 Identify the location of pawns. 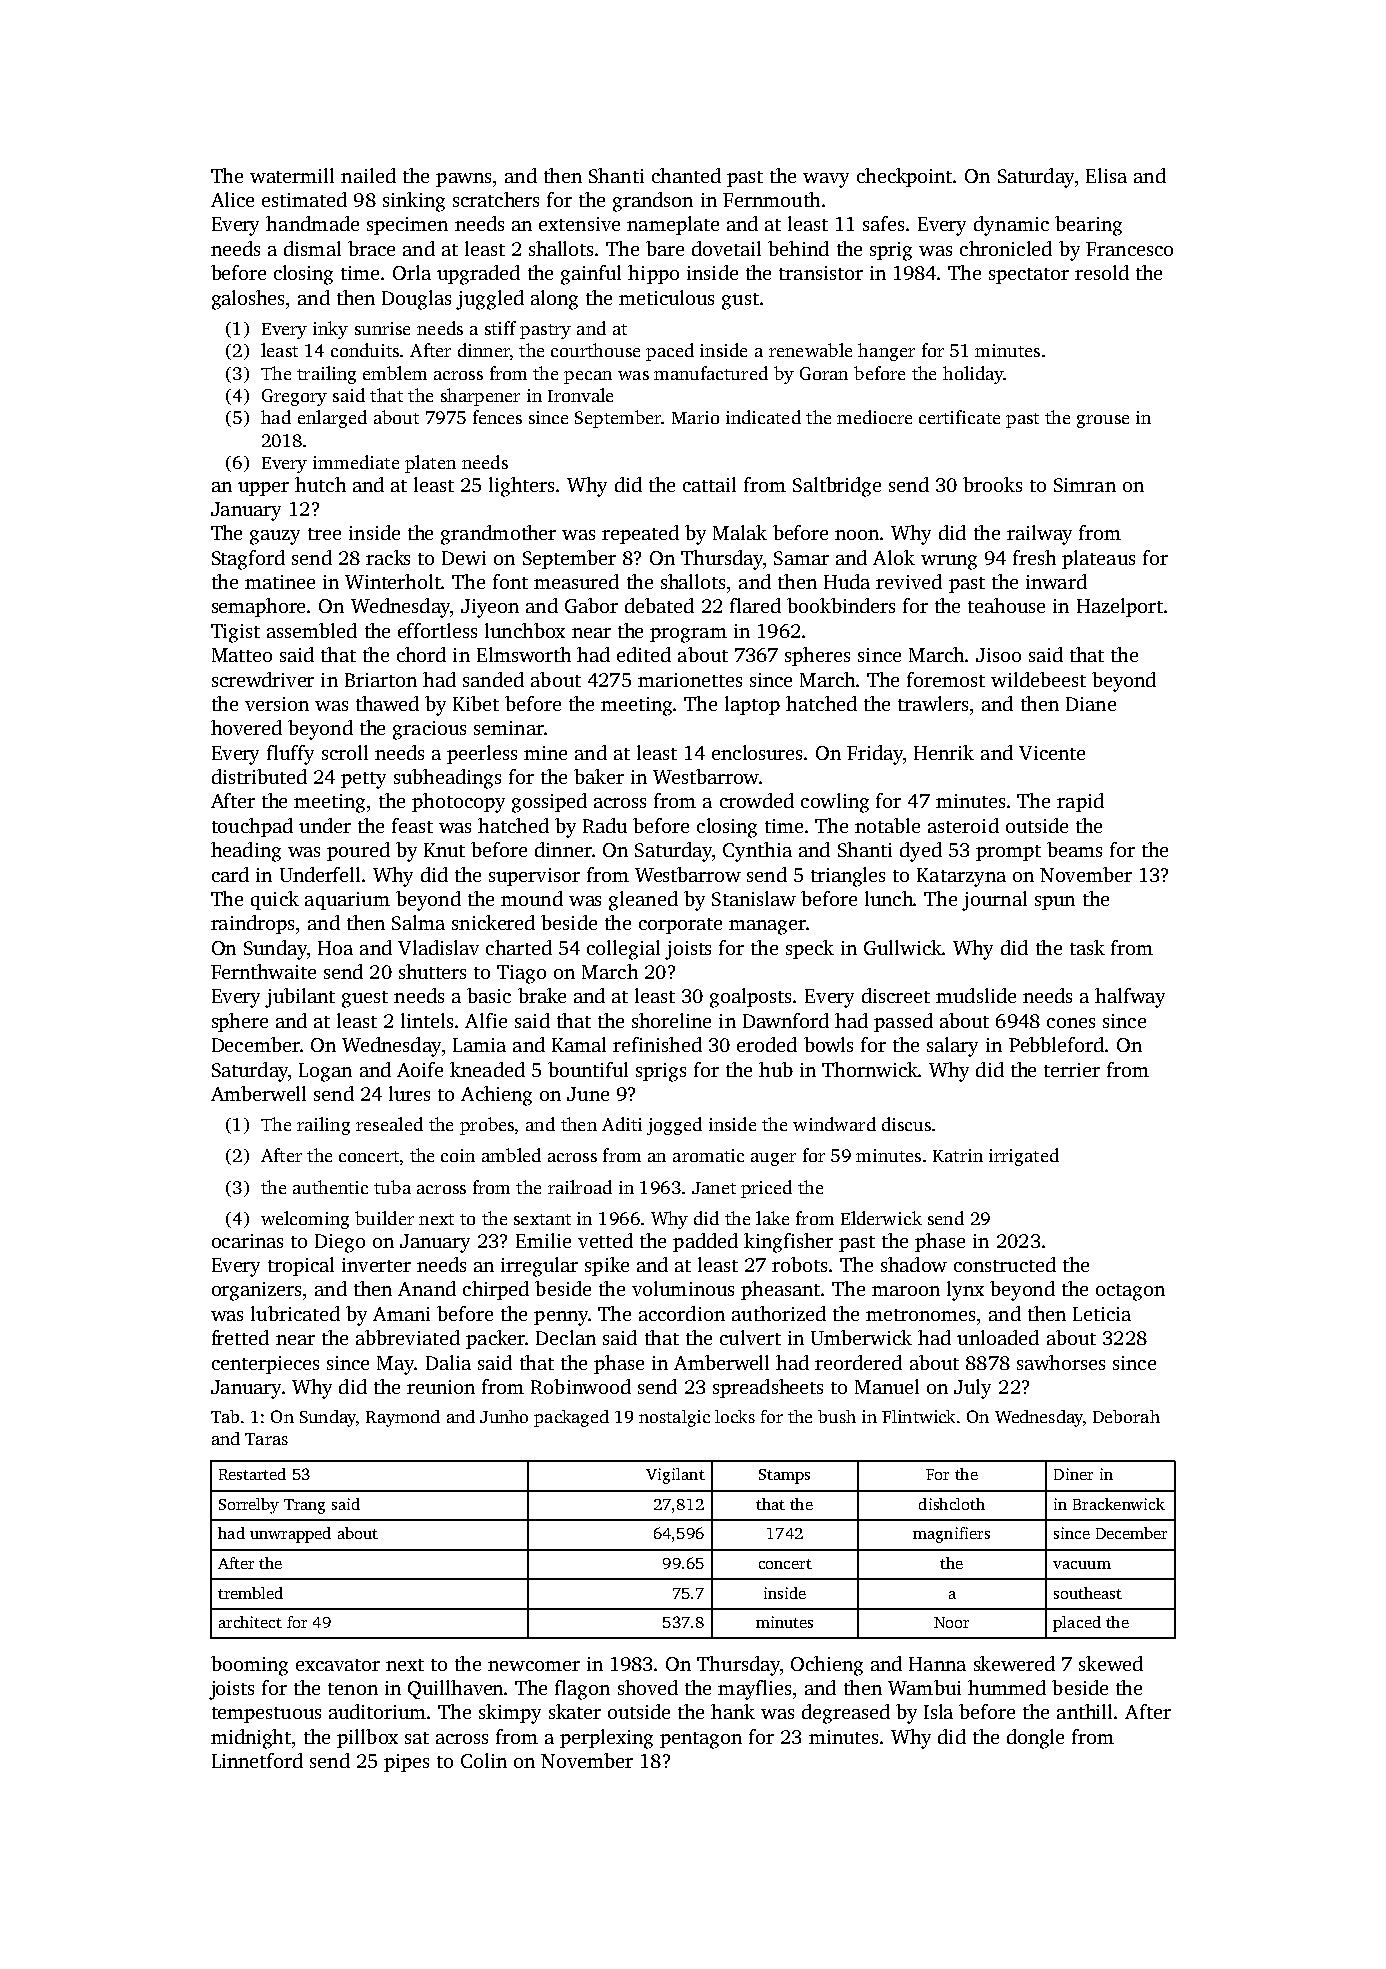
(463, 180).
